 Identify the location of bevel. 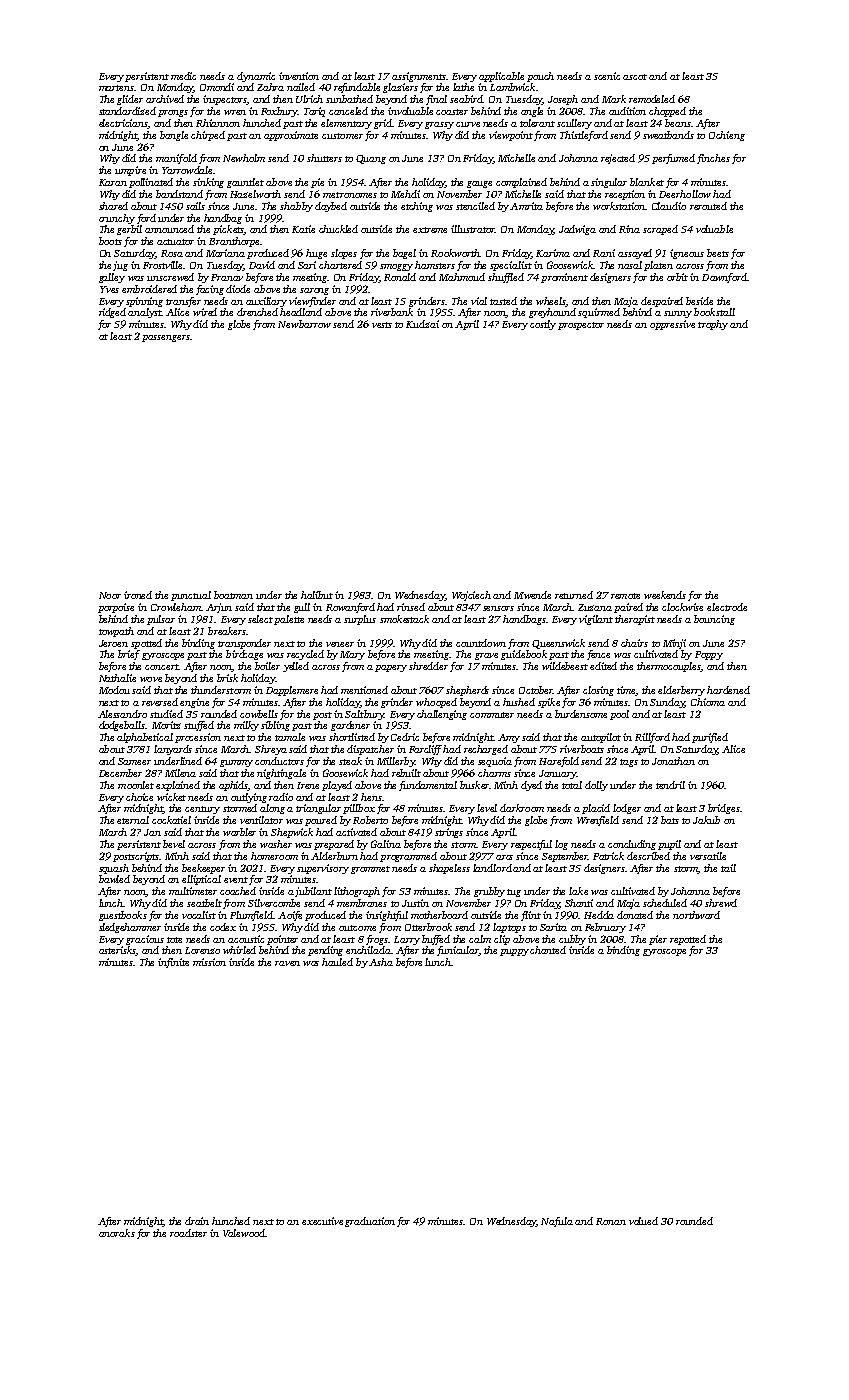
(174, 844).
